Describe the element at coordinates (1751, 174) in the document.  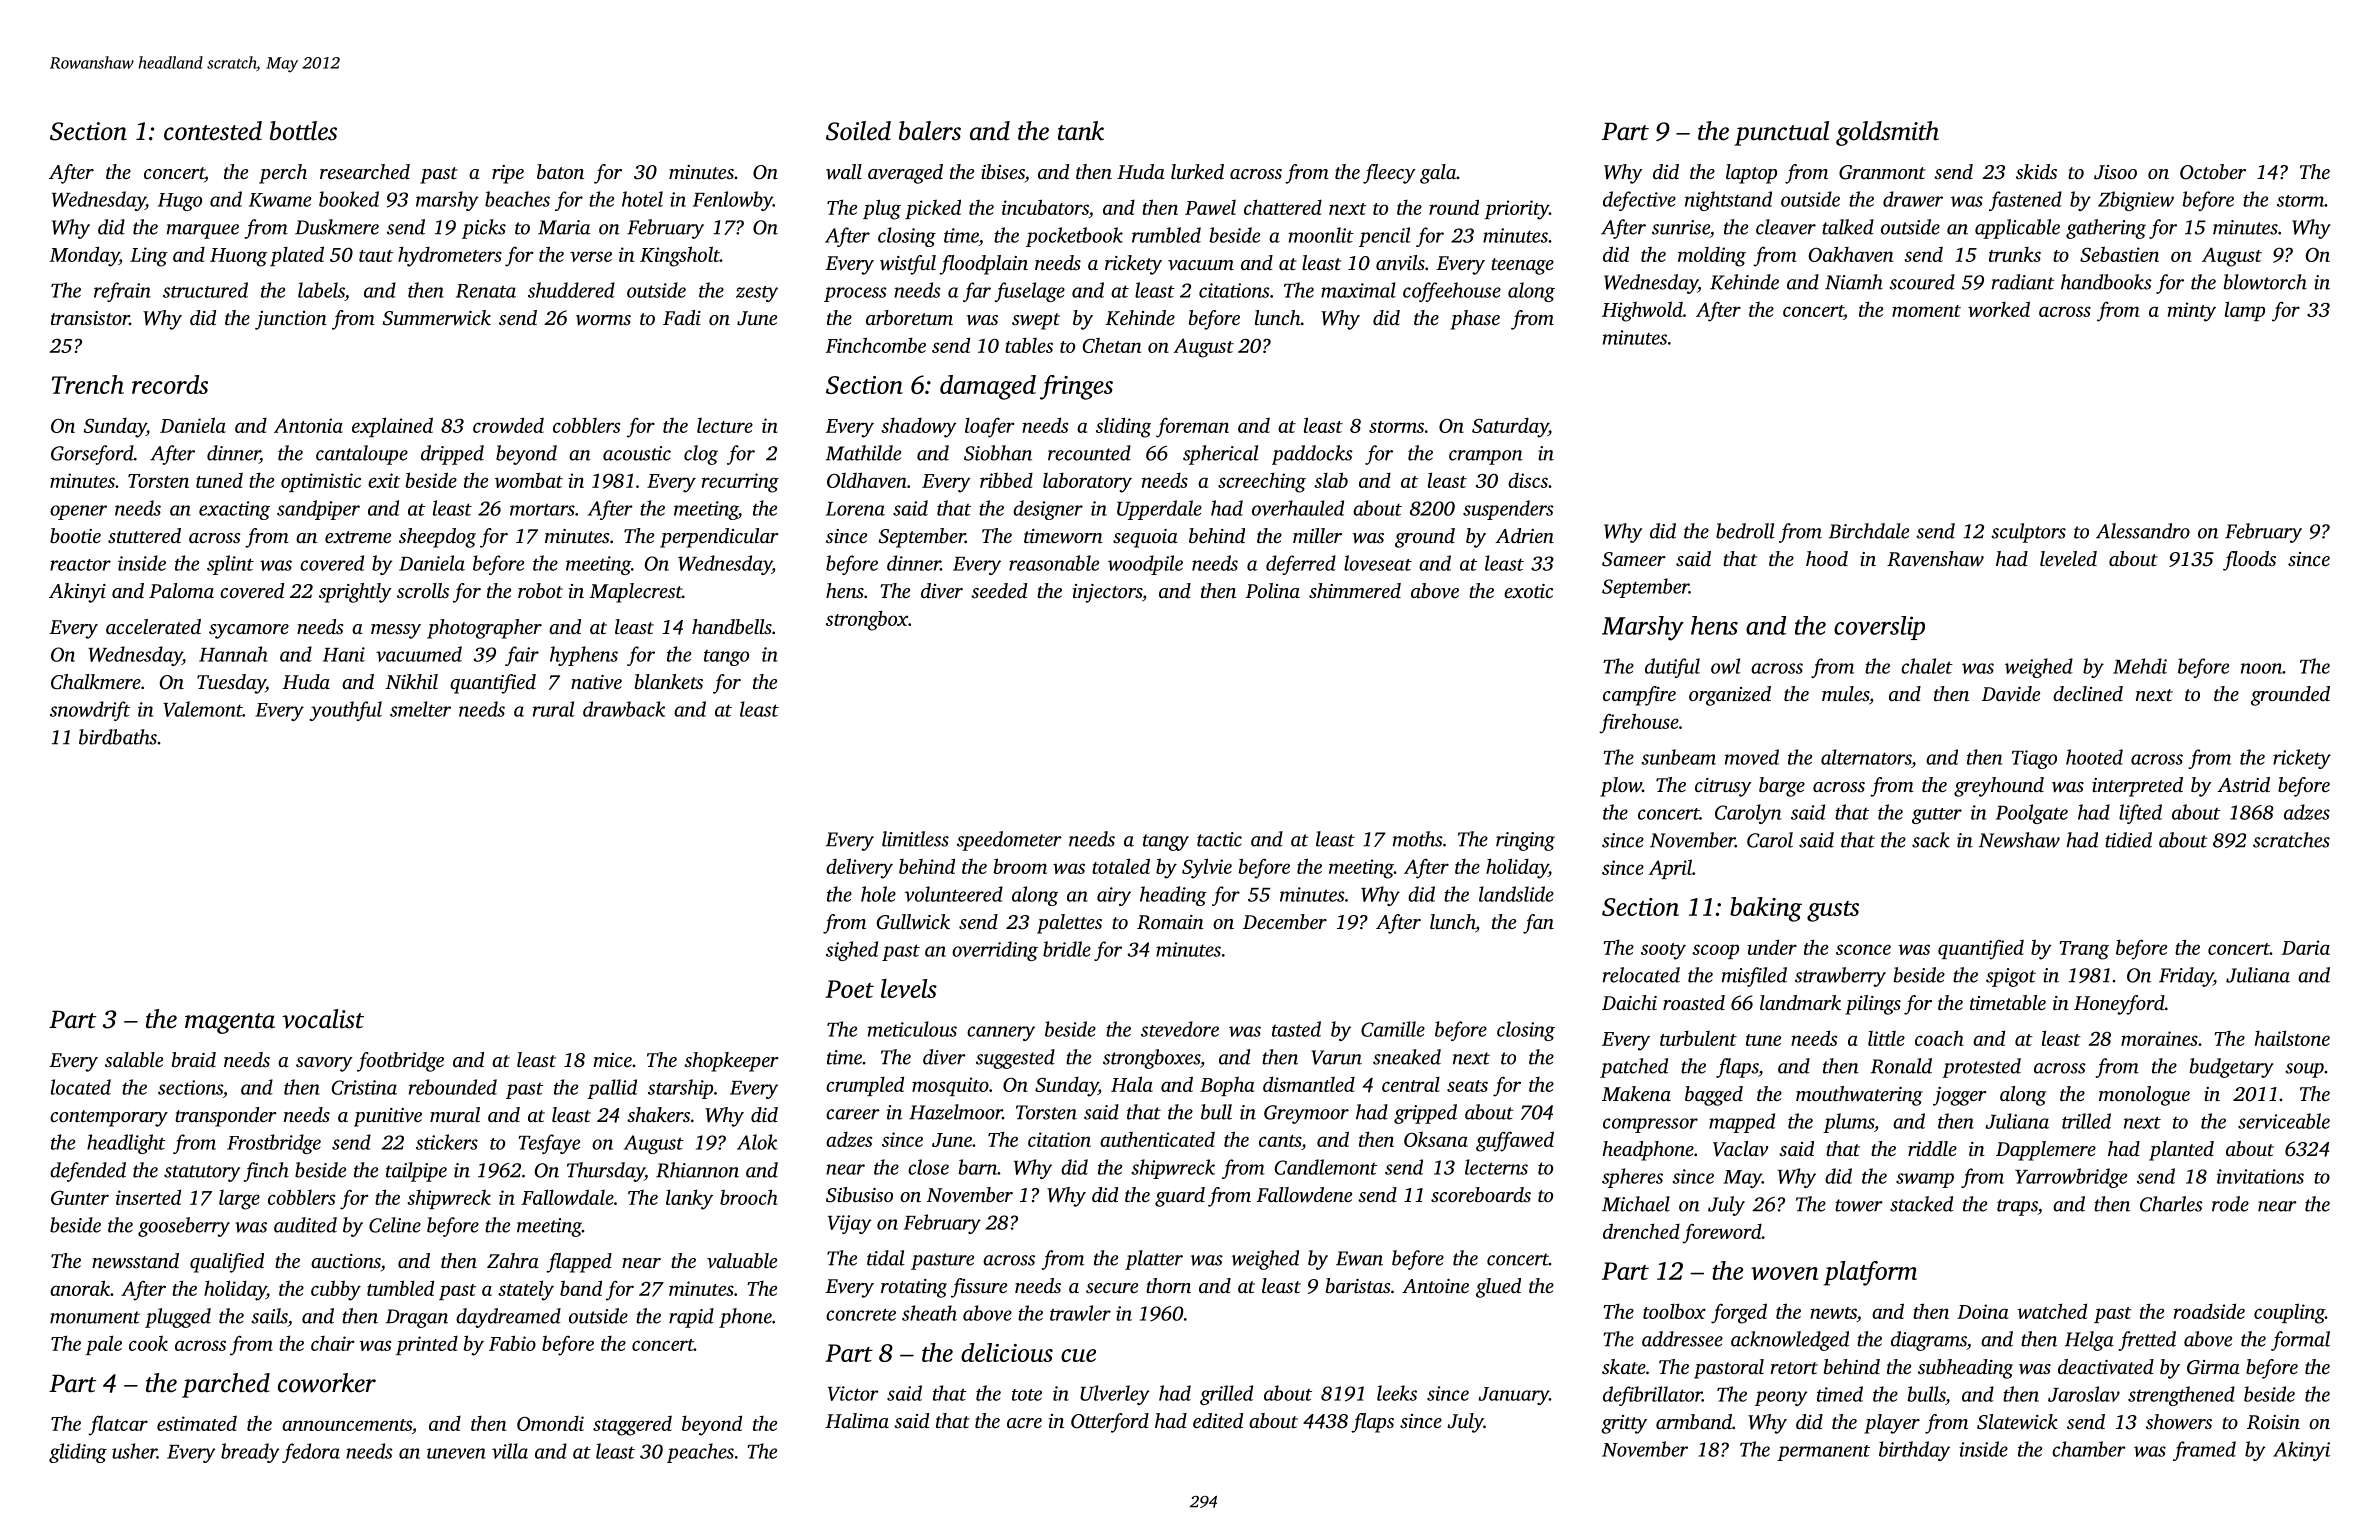
I see `laptop` at that location.
